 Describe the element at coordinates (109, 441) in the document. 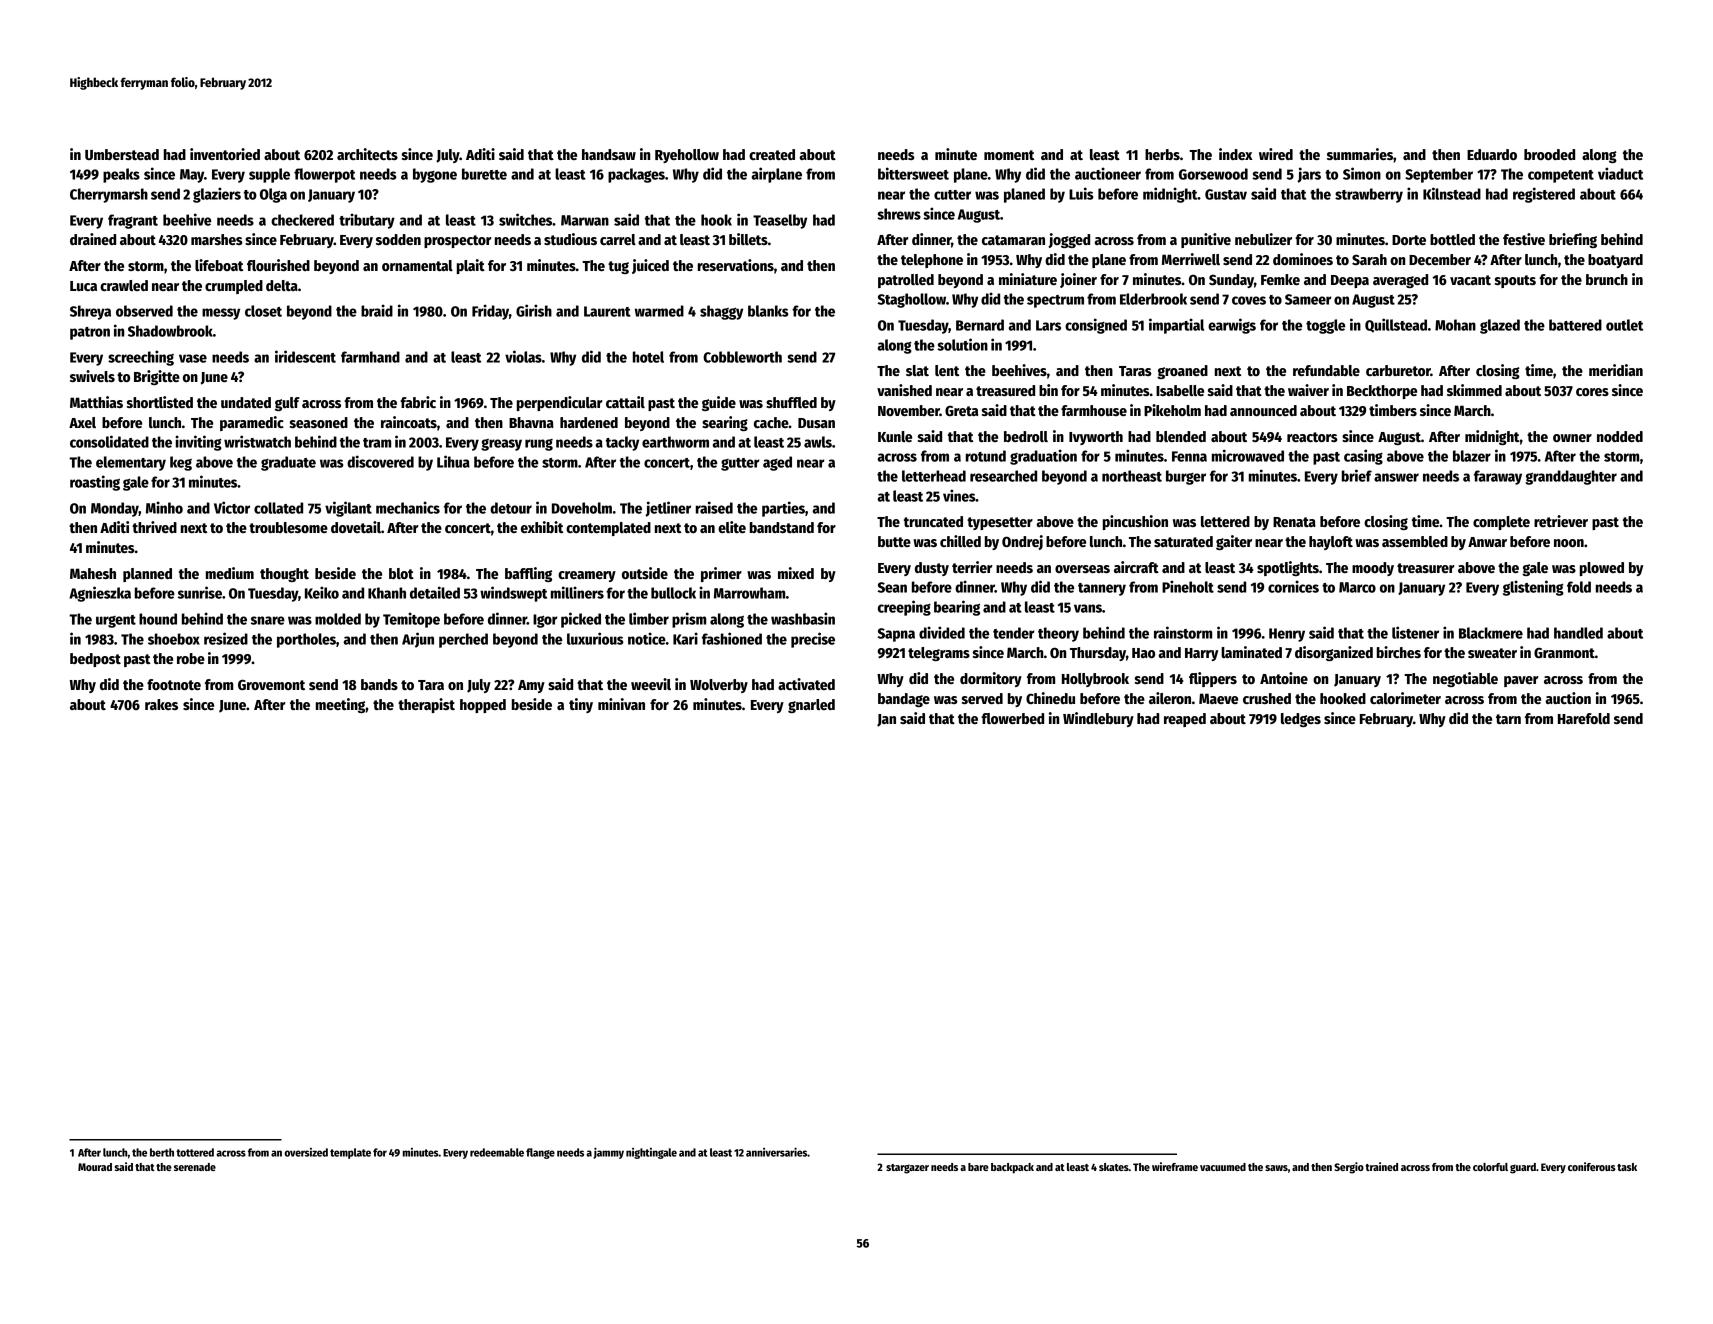

I see `consolidated` at that location.
